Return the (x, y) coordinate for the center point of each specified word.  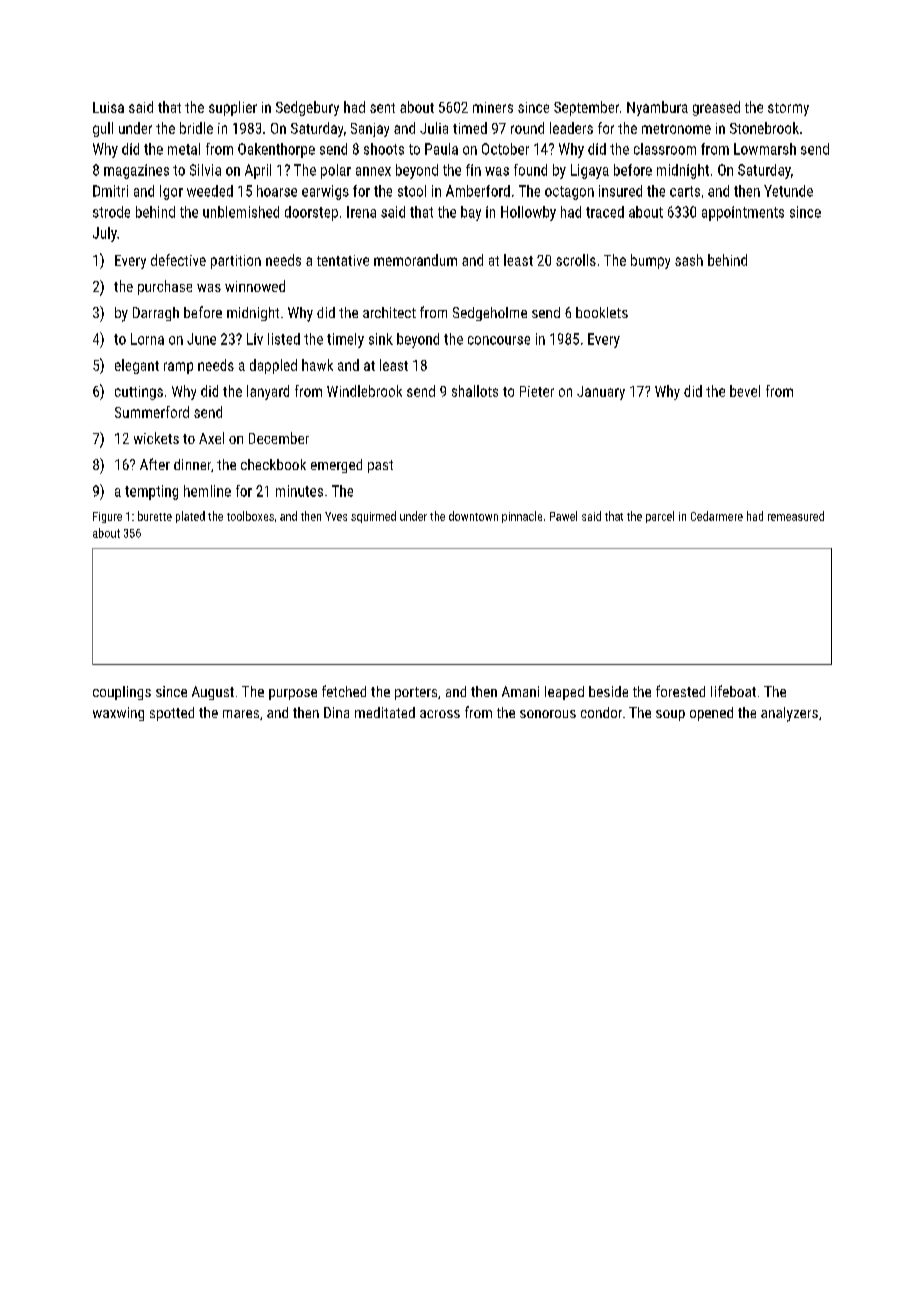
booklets (602, 312)
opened (711, 714)
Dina (336, 712)
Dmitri (110, 191)
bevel (745, 391)
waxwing (118, 714)
